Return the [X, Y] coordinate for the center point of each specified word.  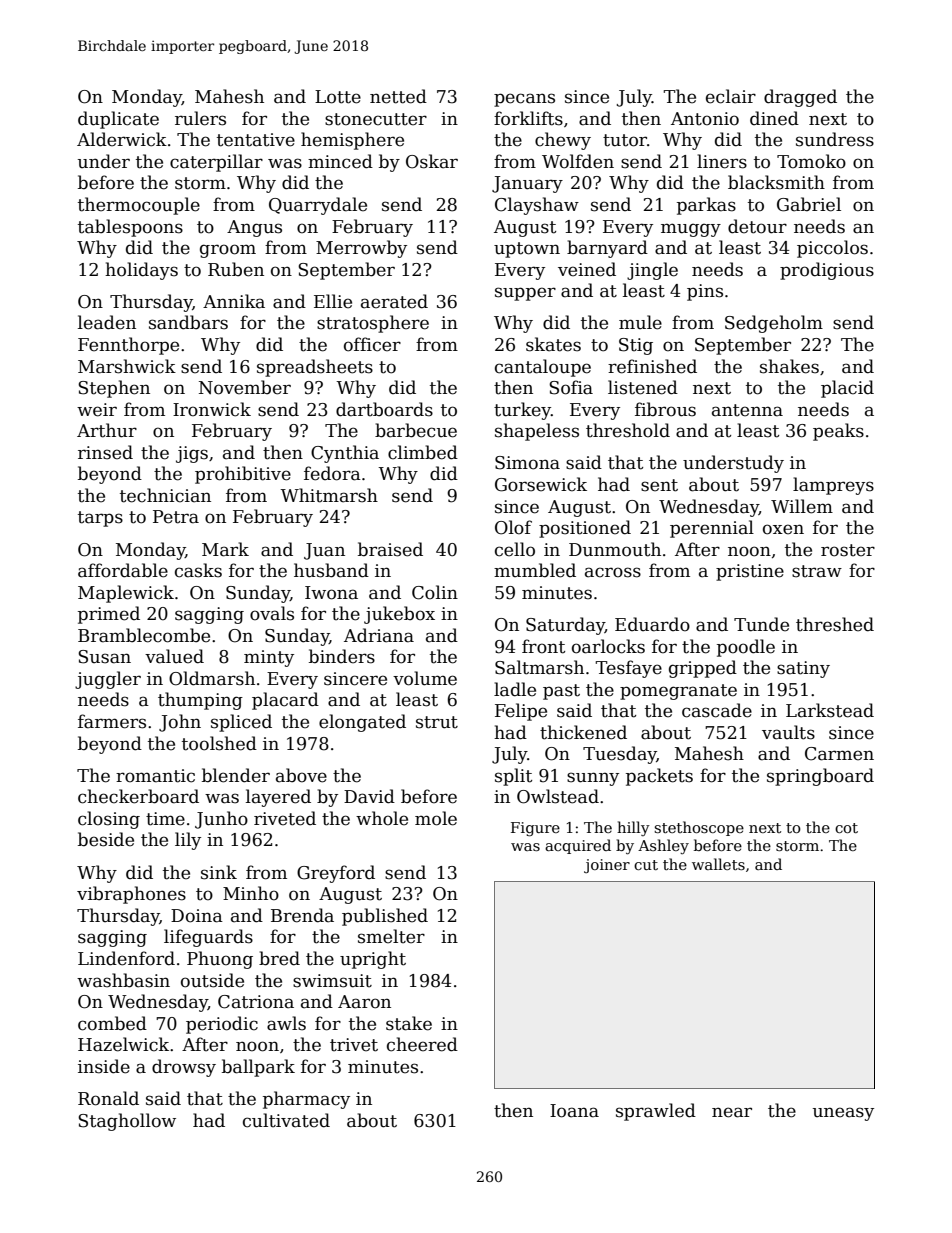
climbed [423, 452]
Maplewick [126, 594]
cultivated [286, 1120]
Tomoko [811, 161]
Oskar [432, 161]
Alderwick [122, 139]
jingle [652, 271]
